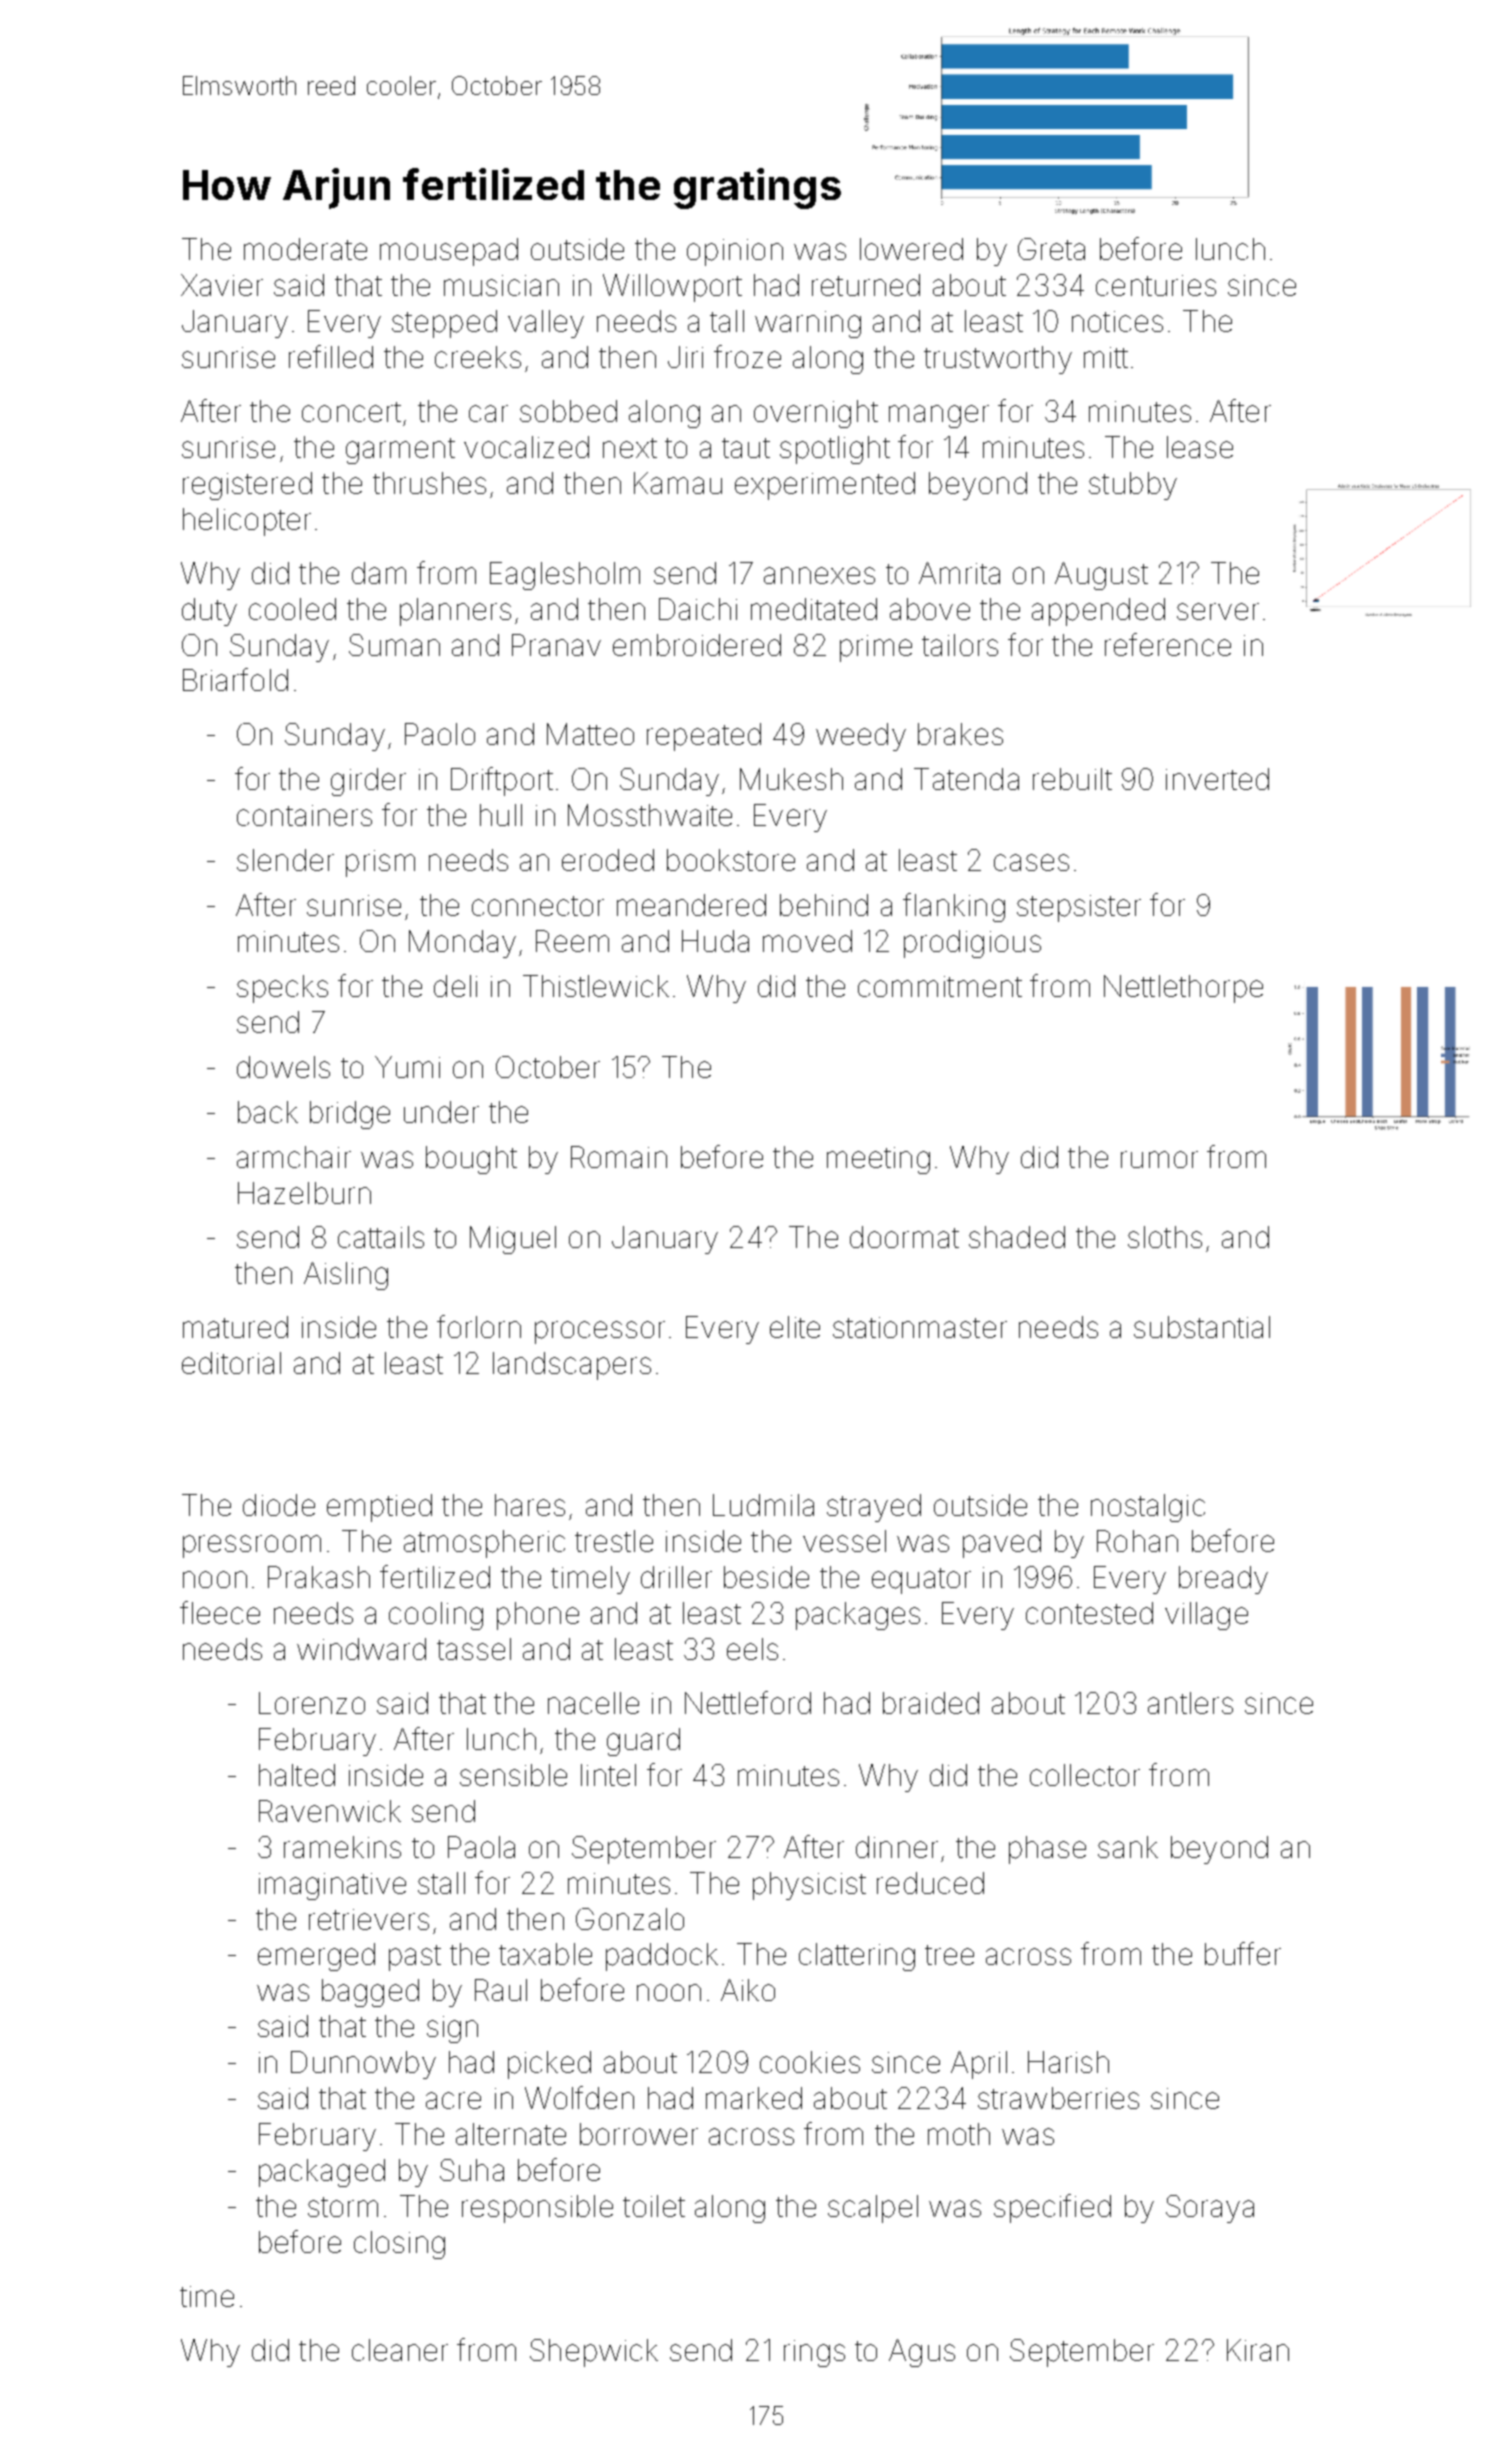 The width and height of the page is (1496, 2464). What do you see at coordinates (455, 986) in the page?
I see `deli` at bounding box center [455, 986].
